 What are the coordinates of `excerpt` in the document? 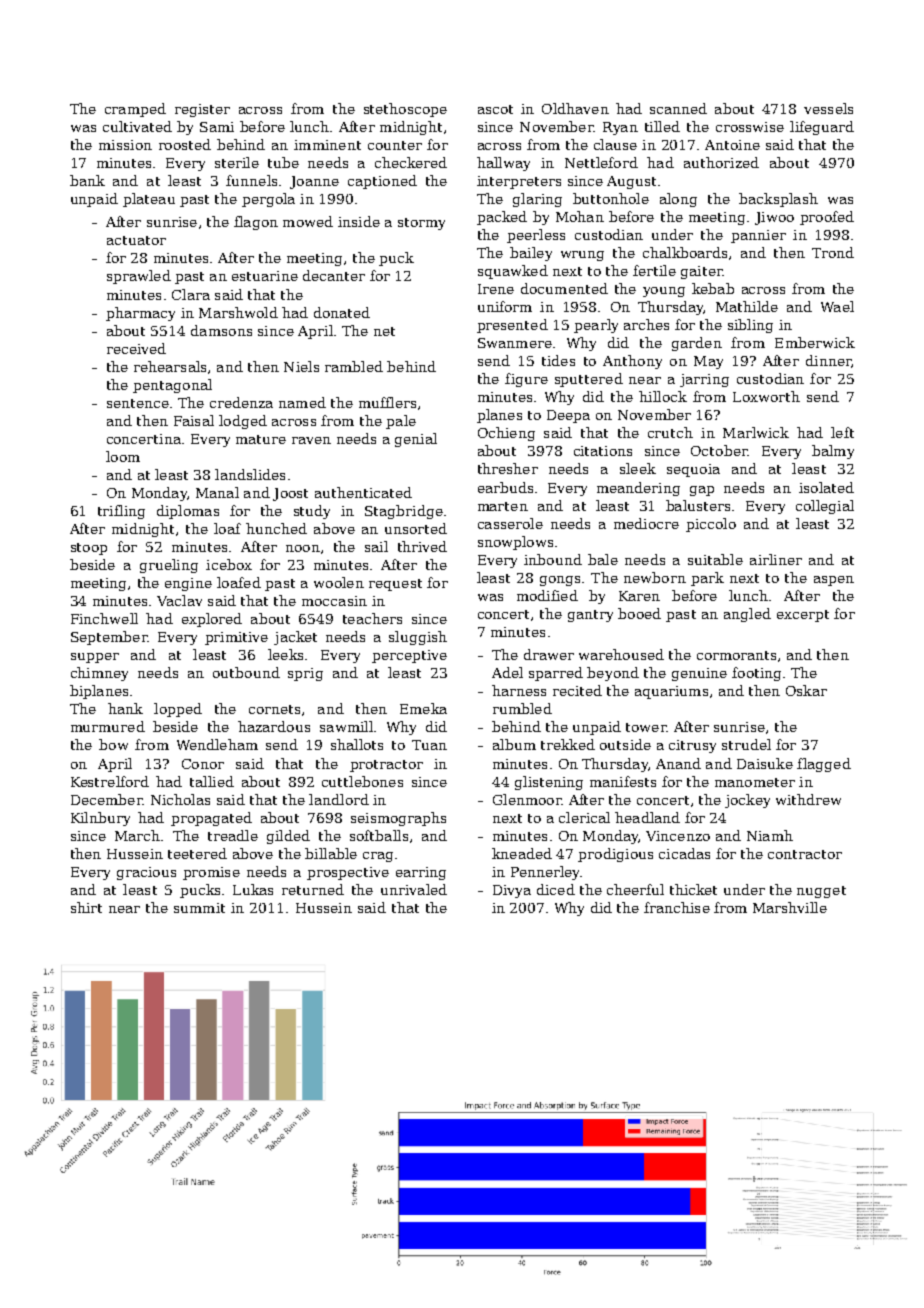 It's located at (803, 616).
